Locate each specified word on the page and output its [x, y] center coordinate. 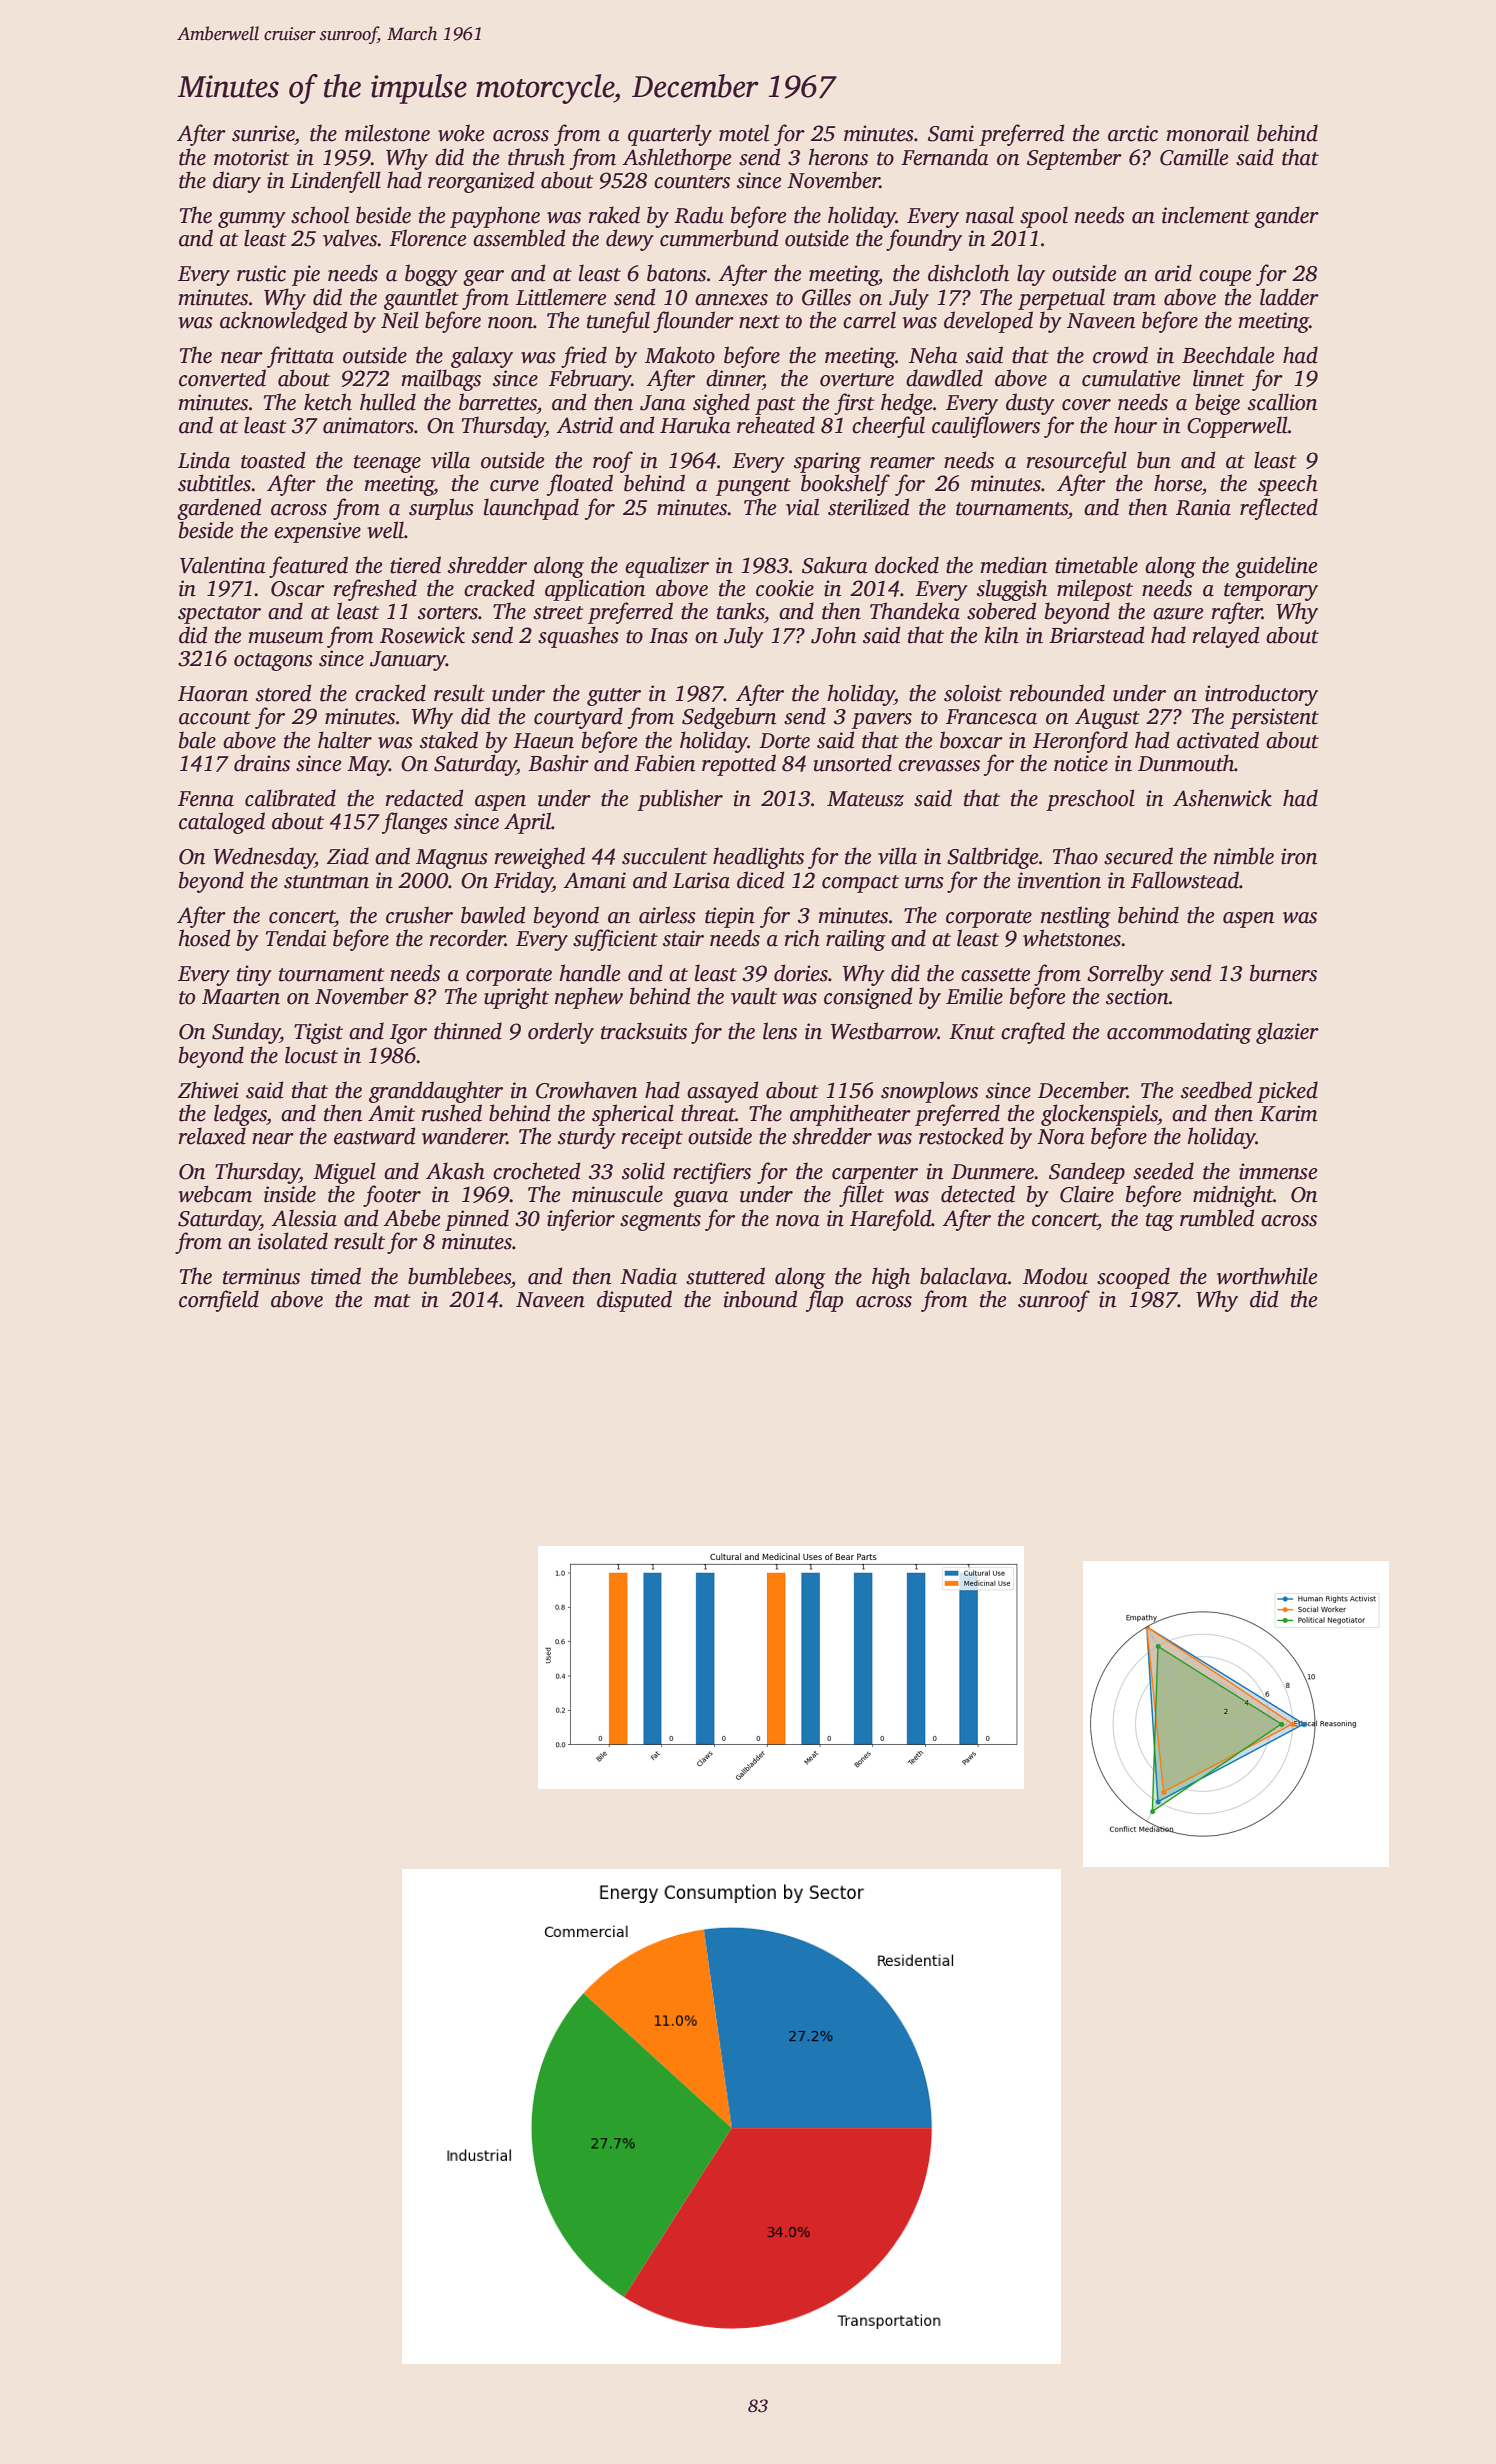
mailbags [441, 380]
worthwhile [1267, 1276]
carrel [869, 320]
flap [824, 1301]
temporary [1271, 592]
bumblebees [459, 1276]
